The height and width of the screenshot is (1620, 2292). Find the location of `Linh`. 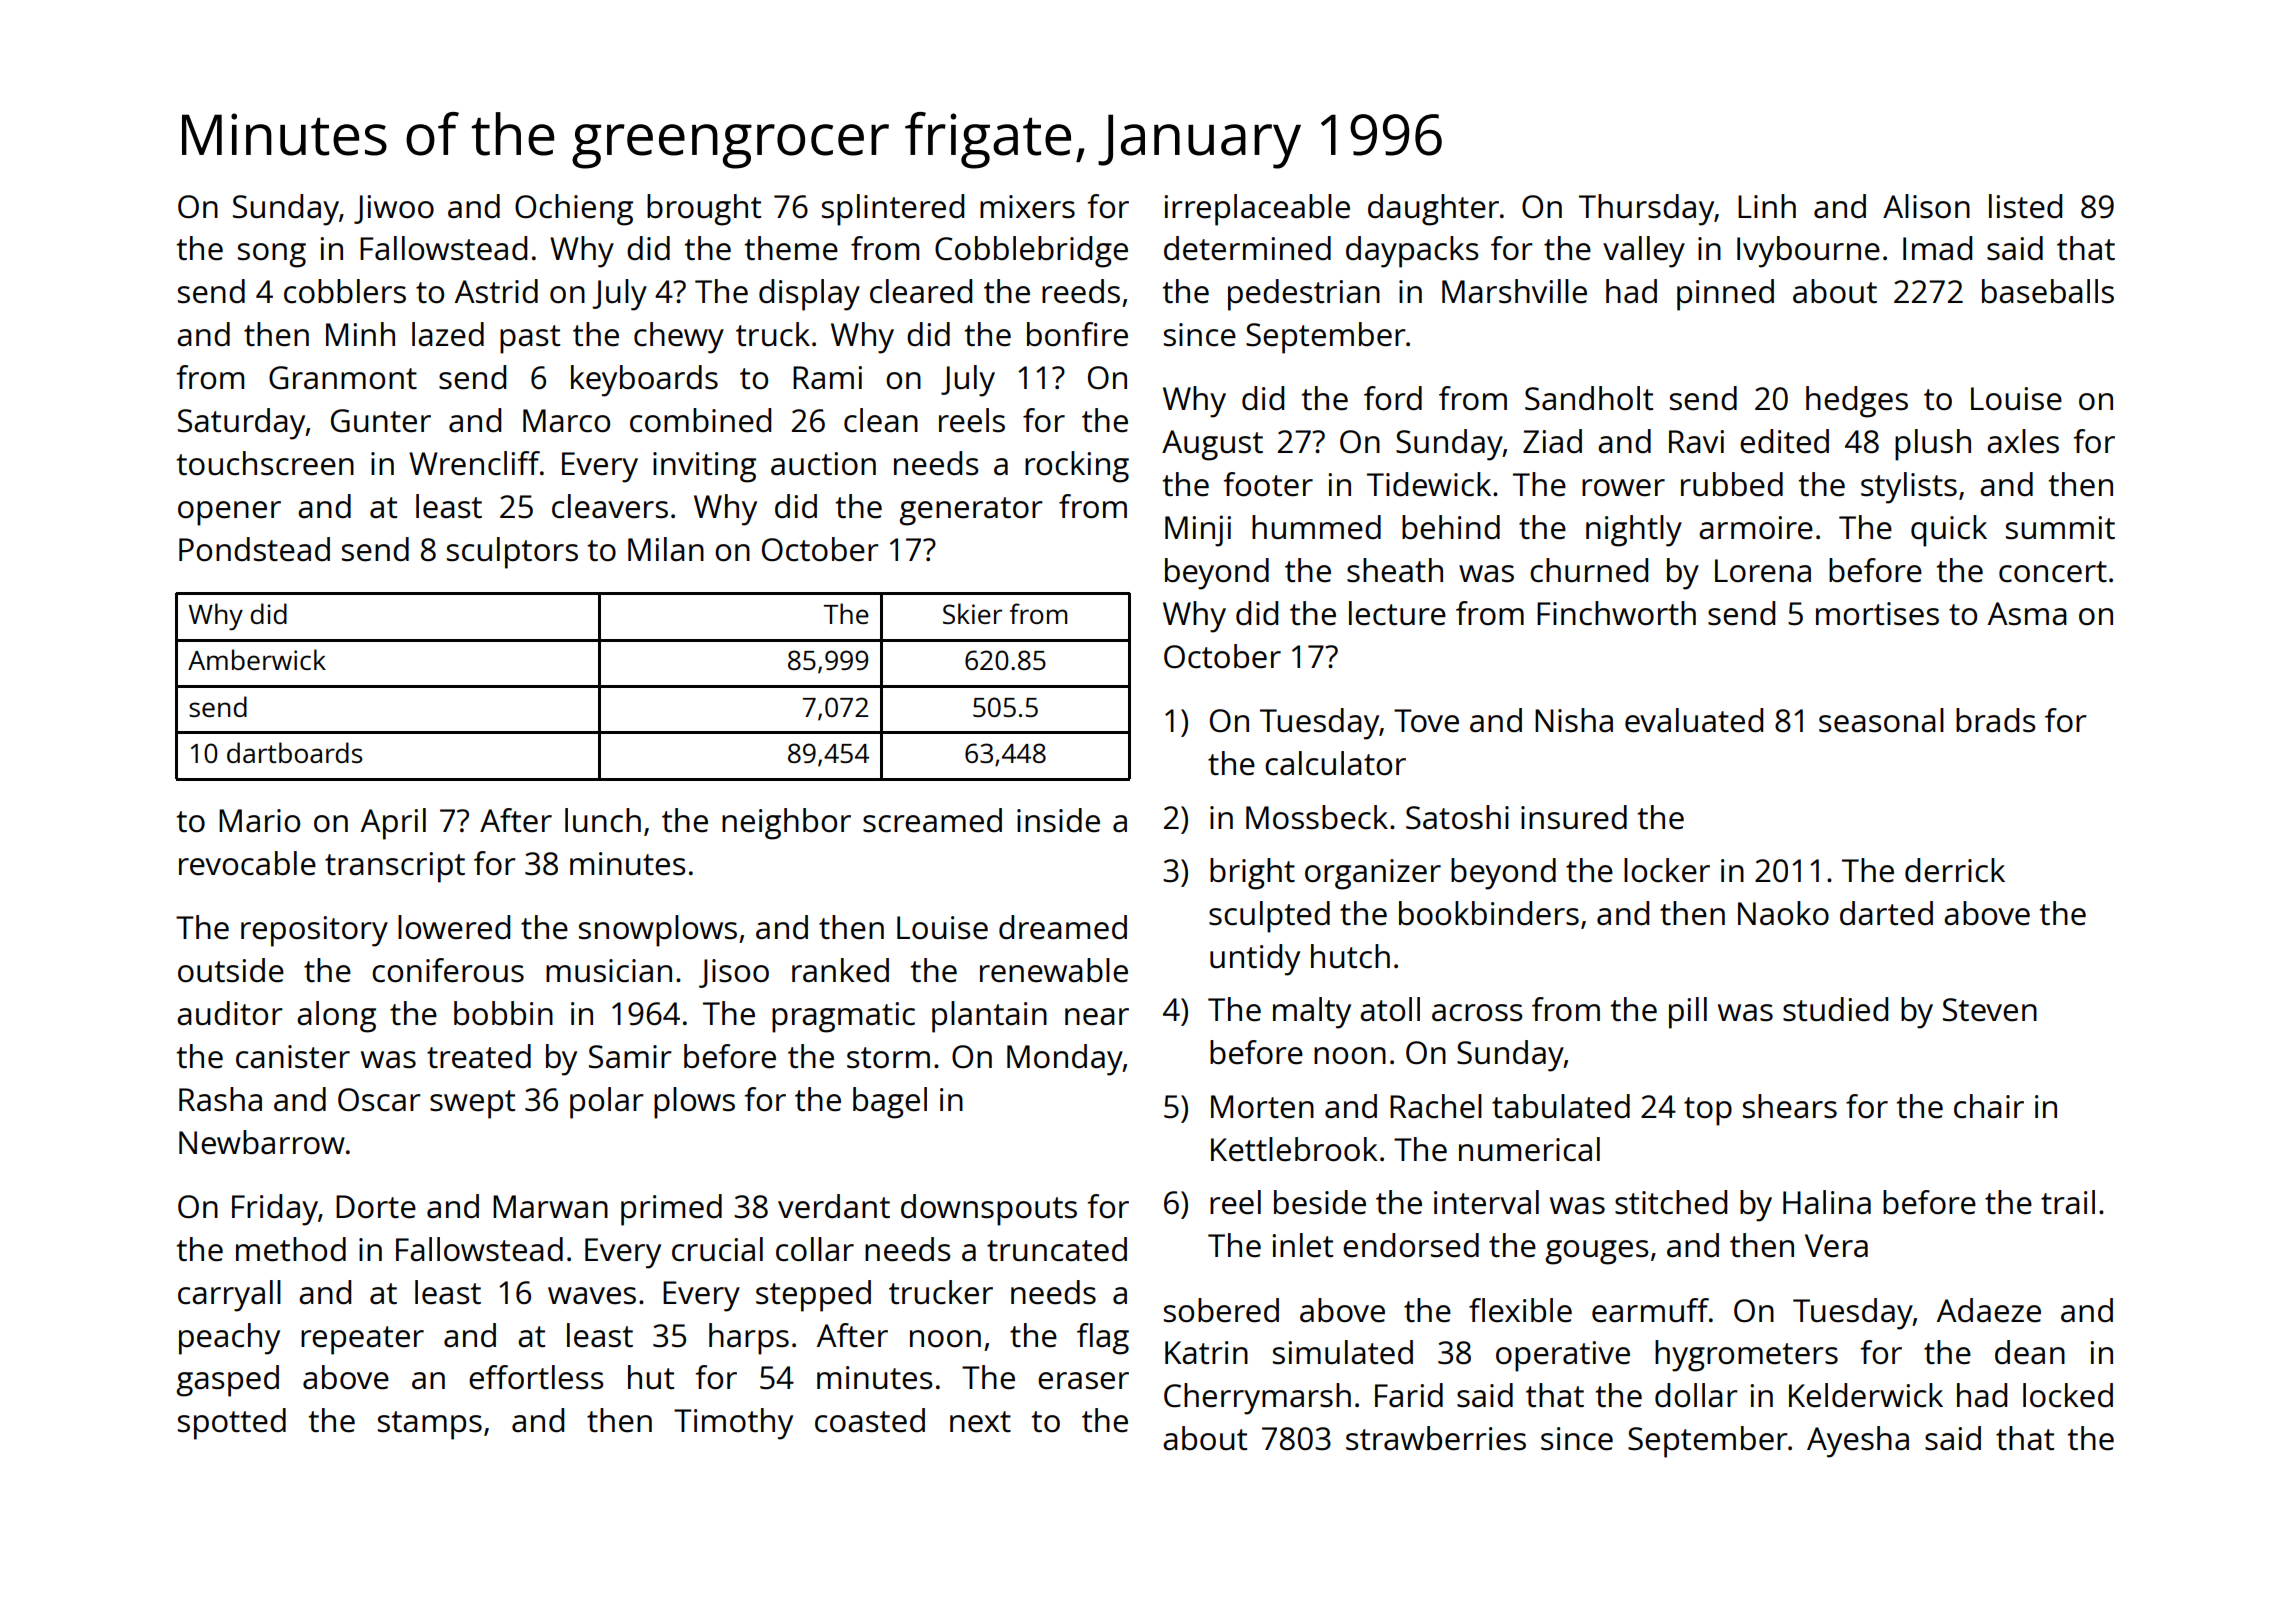

Linh is located at coordinates (1767, 206).
